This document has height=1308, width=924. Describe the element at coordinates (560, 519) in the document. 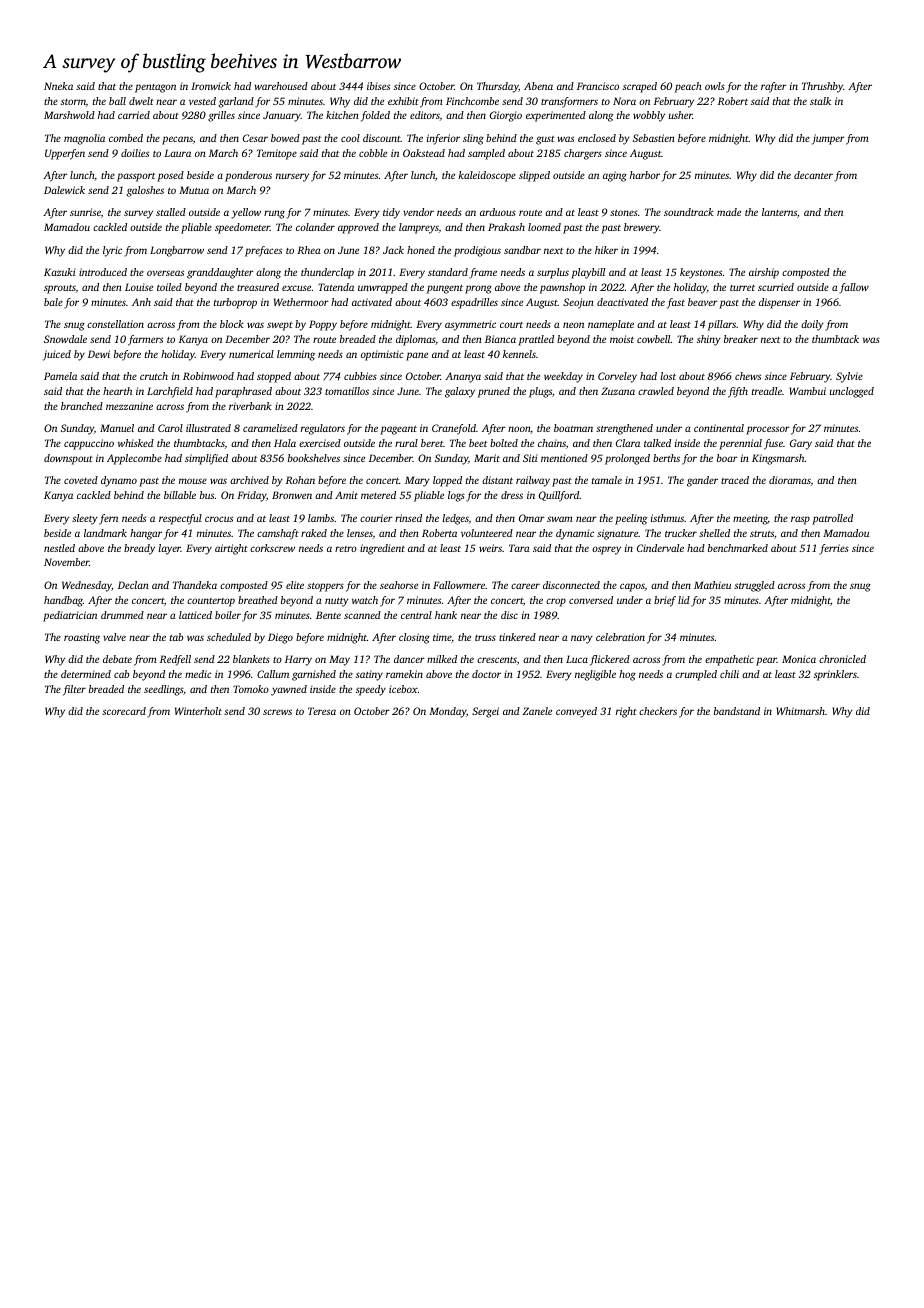

I see `swam` at that location.
